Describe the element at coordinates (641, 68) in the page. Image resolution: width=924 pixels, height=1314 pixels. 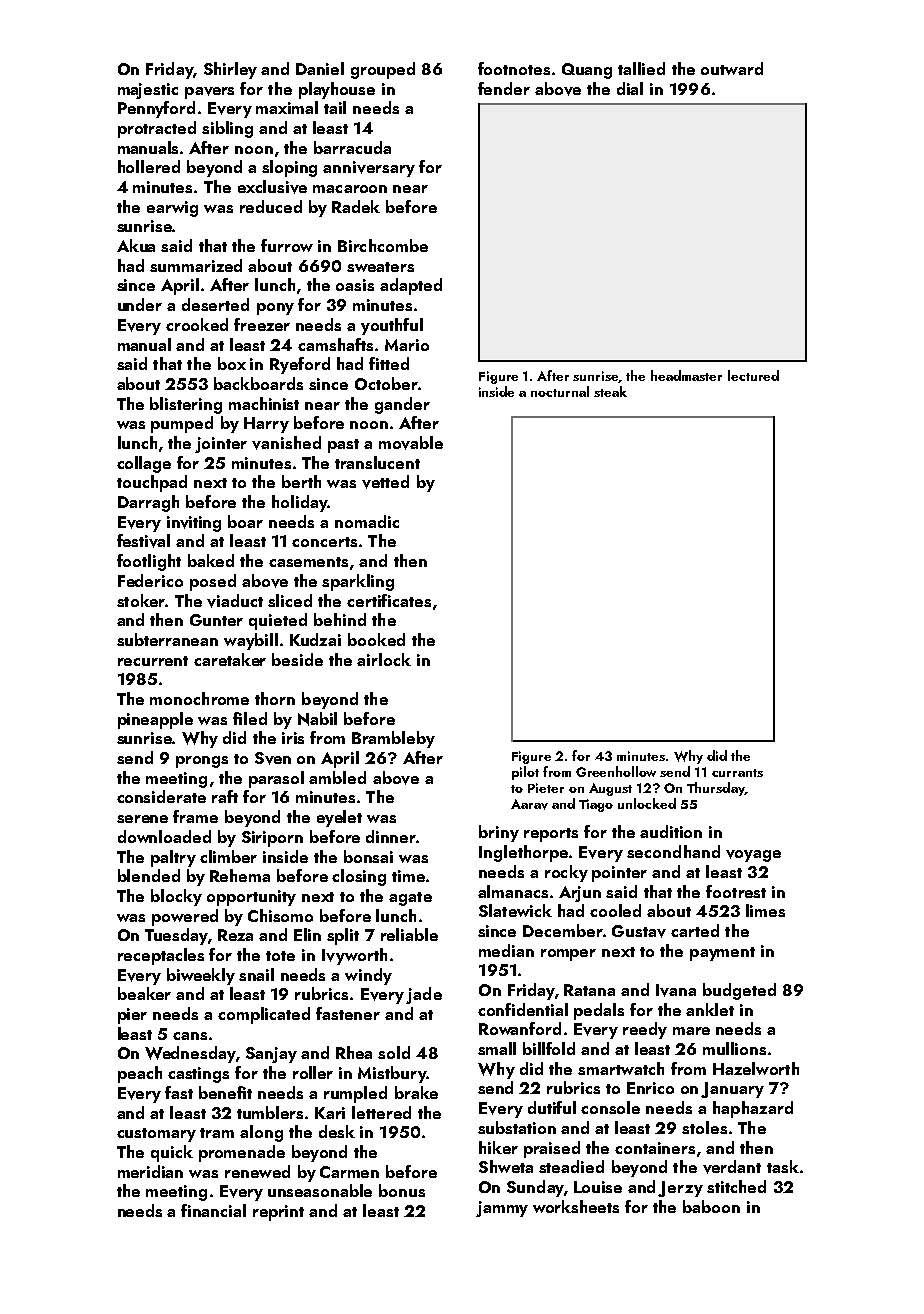
I see `tallied` at that location.
